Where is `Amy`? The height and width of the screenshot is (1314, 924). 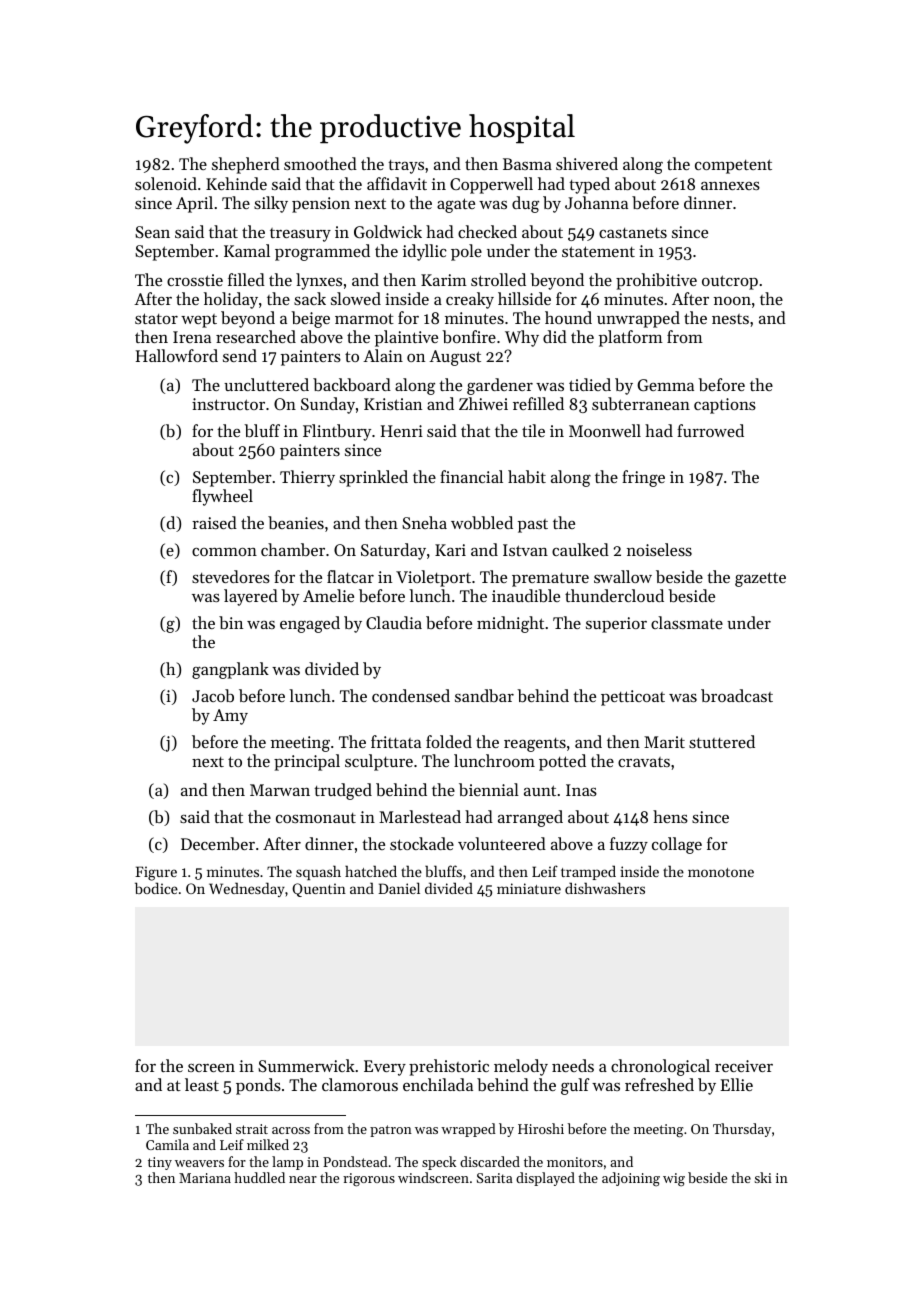
Amy is located at coordinates (230, 717).
